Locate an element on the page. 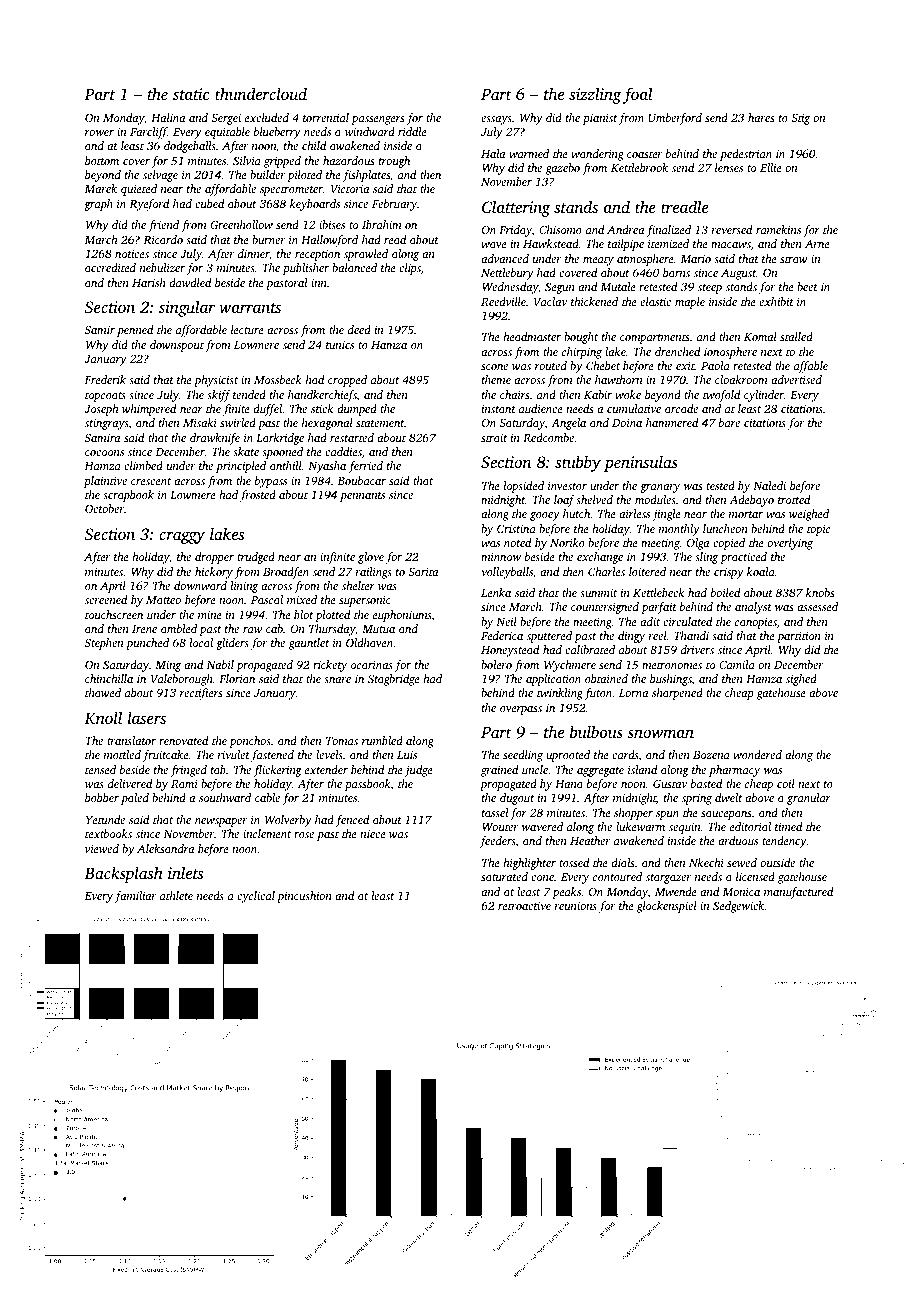 The width and height of the image is (924, 1308). sizzling is located at coordinates (595, 95).
